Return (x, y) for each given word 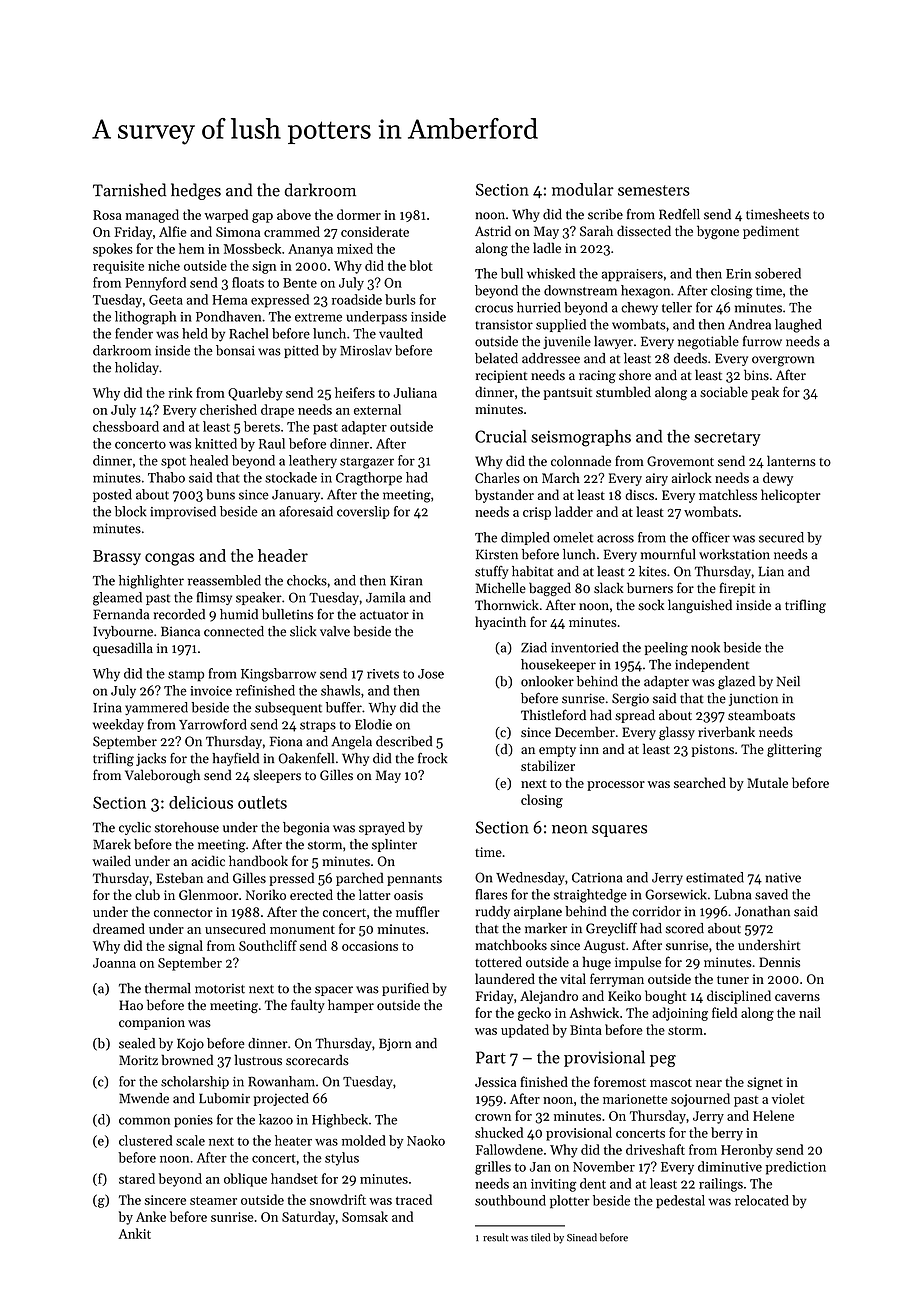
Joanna (114, 963)
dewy (778, 479)
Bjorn (395, 1044)
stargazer (367, 463)
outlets (262, 802)
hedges (196, 191)
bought (665, 997)
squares (619, 831)
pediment (771, 232)
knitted (216, 443)
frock (432, 758)
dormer (359, 214)
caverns (797, 997)
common (144, 1121)
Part (491, 1057)
